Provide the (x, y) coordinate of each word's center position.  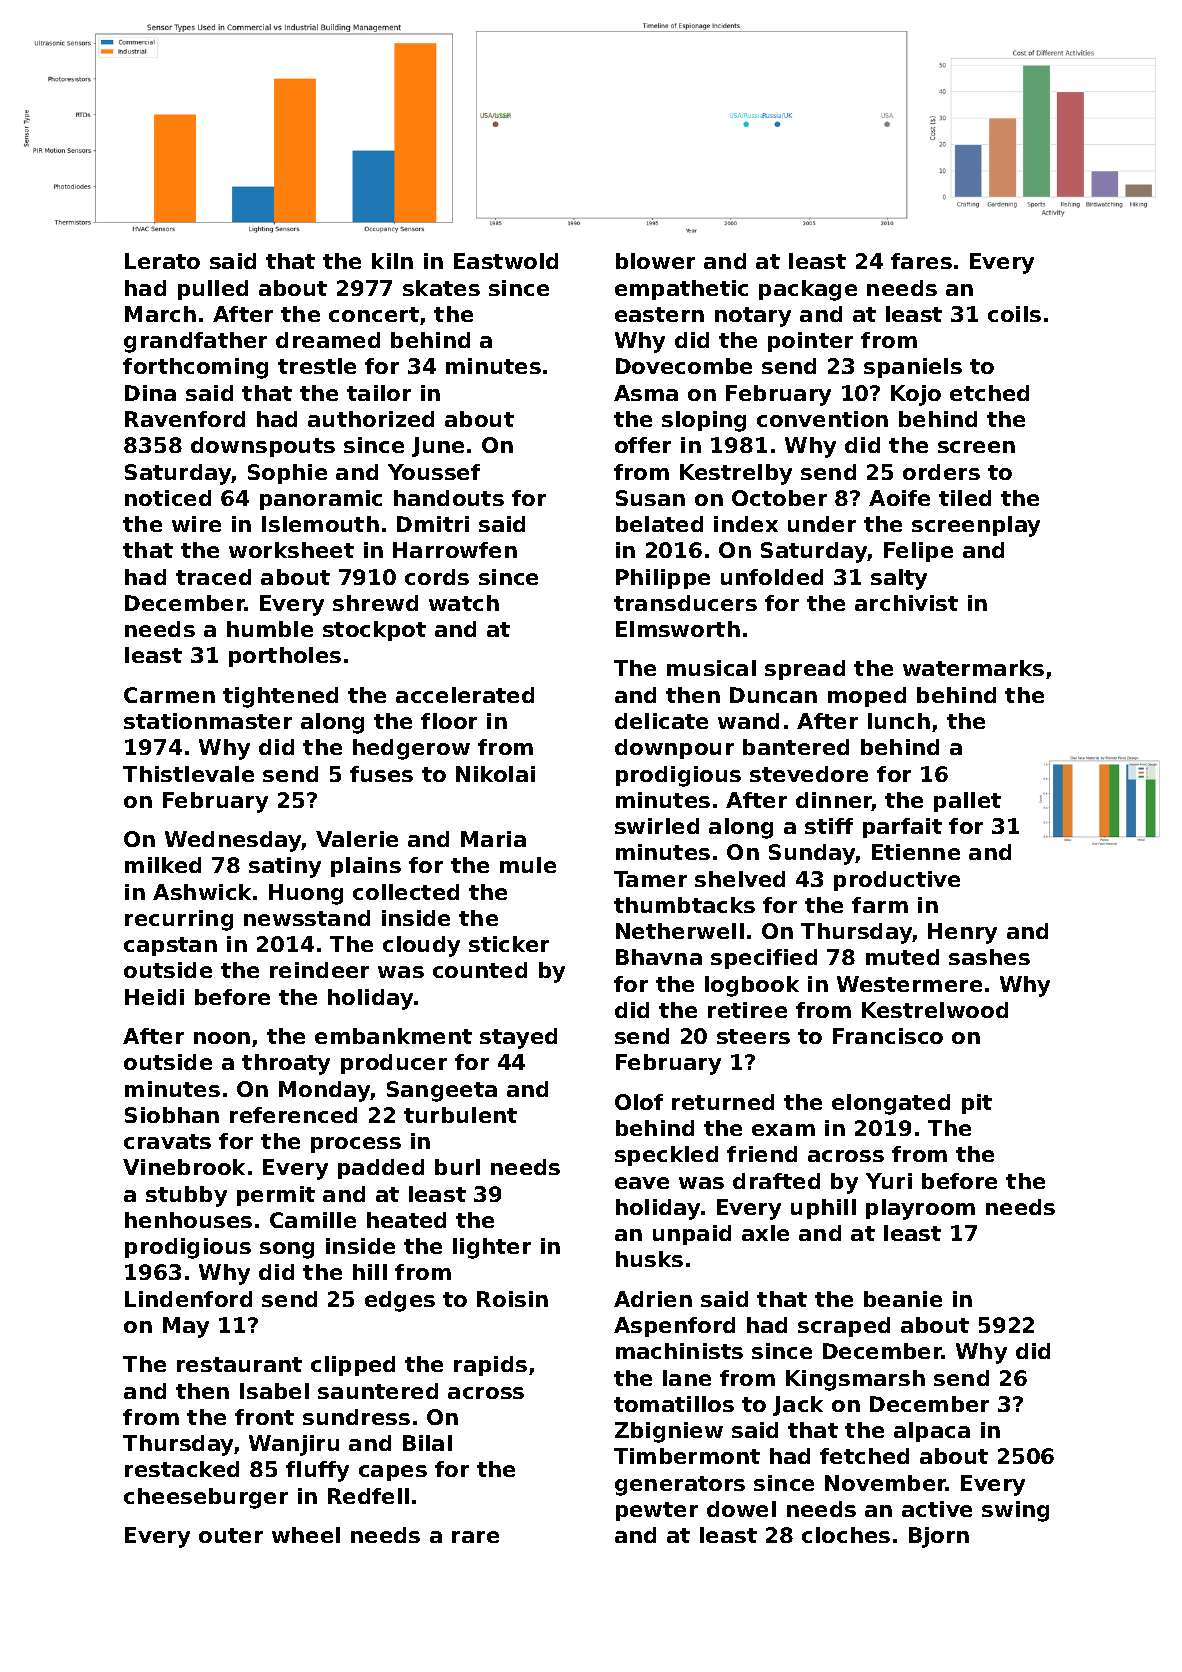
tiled (965, 498)
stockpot (374, 631)
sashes (989, 957)
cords (437, 577)
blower (655, 261)
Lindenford (188, 1299)
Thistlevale (188, 774)
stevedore (809, 774)
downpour (674, 749)
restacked (182, 1469)
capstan (170, 946)
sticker (509, 944)
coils (1014, 314)
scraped (844, 1327)
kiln (392, 261)
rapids (490, 1366)
